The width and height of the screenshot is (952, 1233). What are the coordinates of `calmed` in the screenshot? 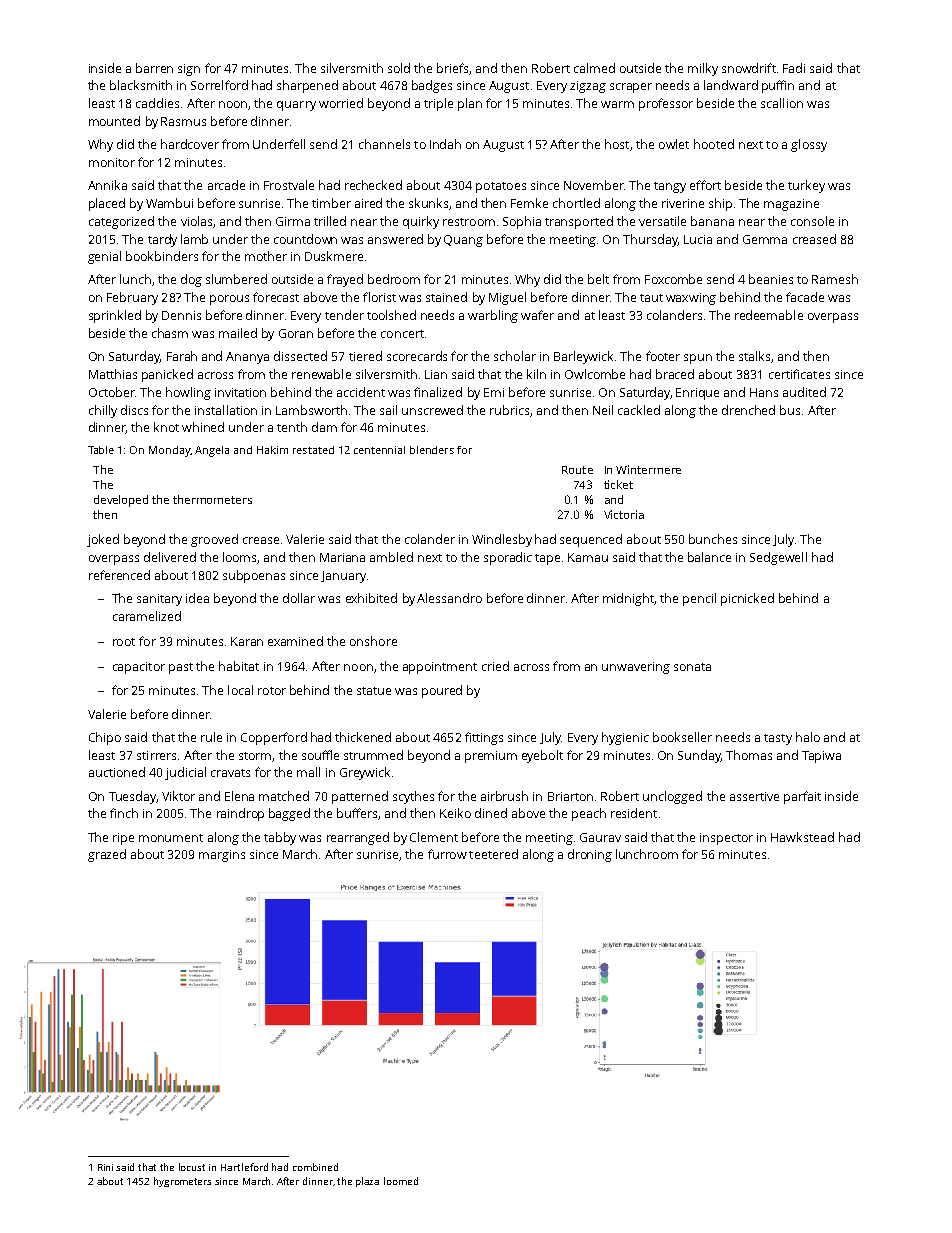 It's located at (594, 68).
